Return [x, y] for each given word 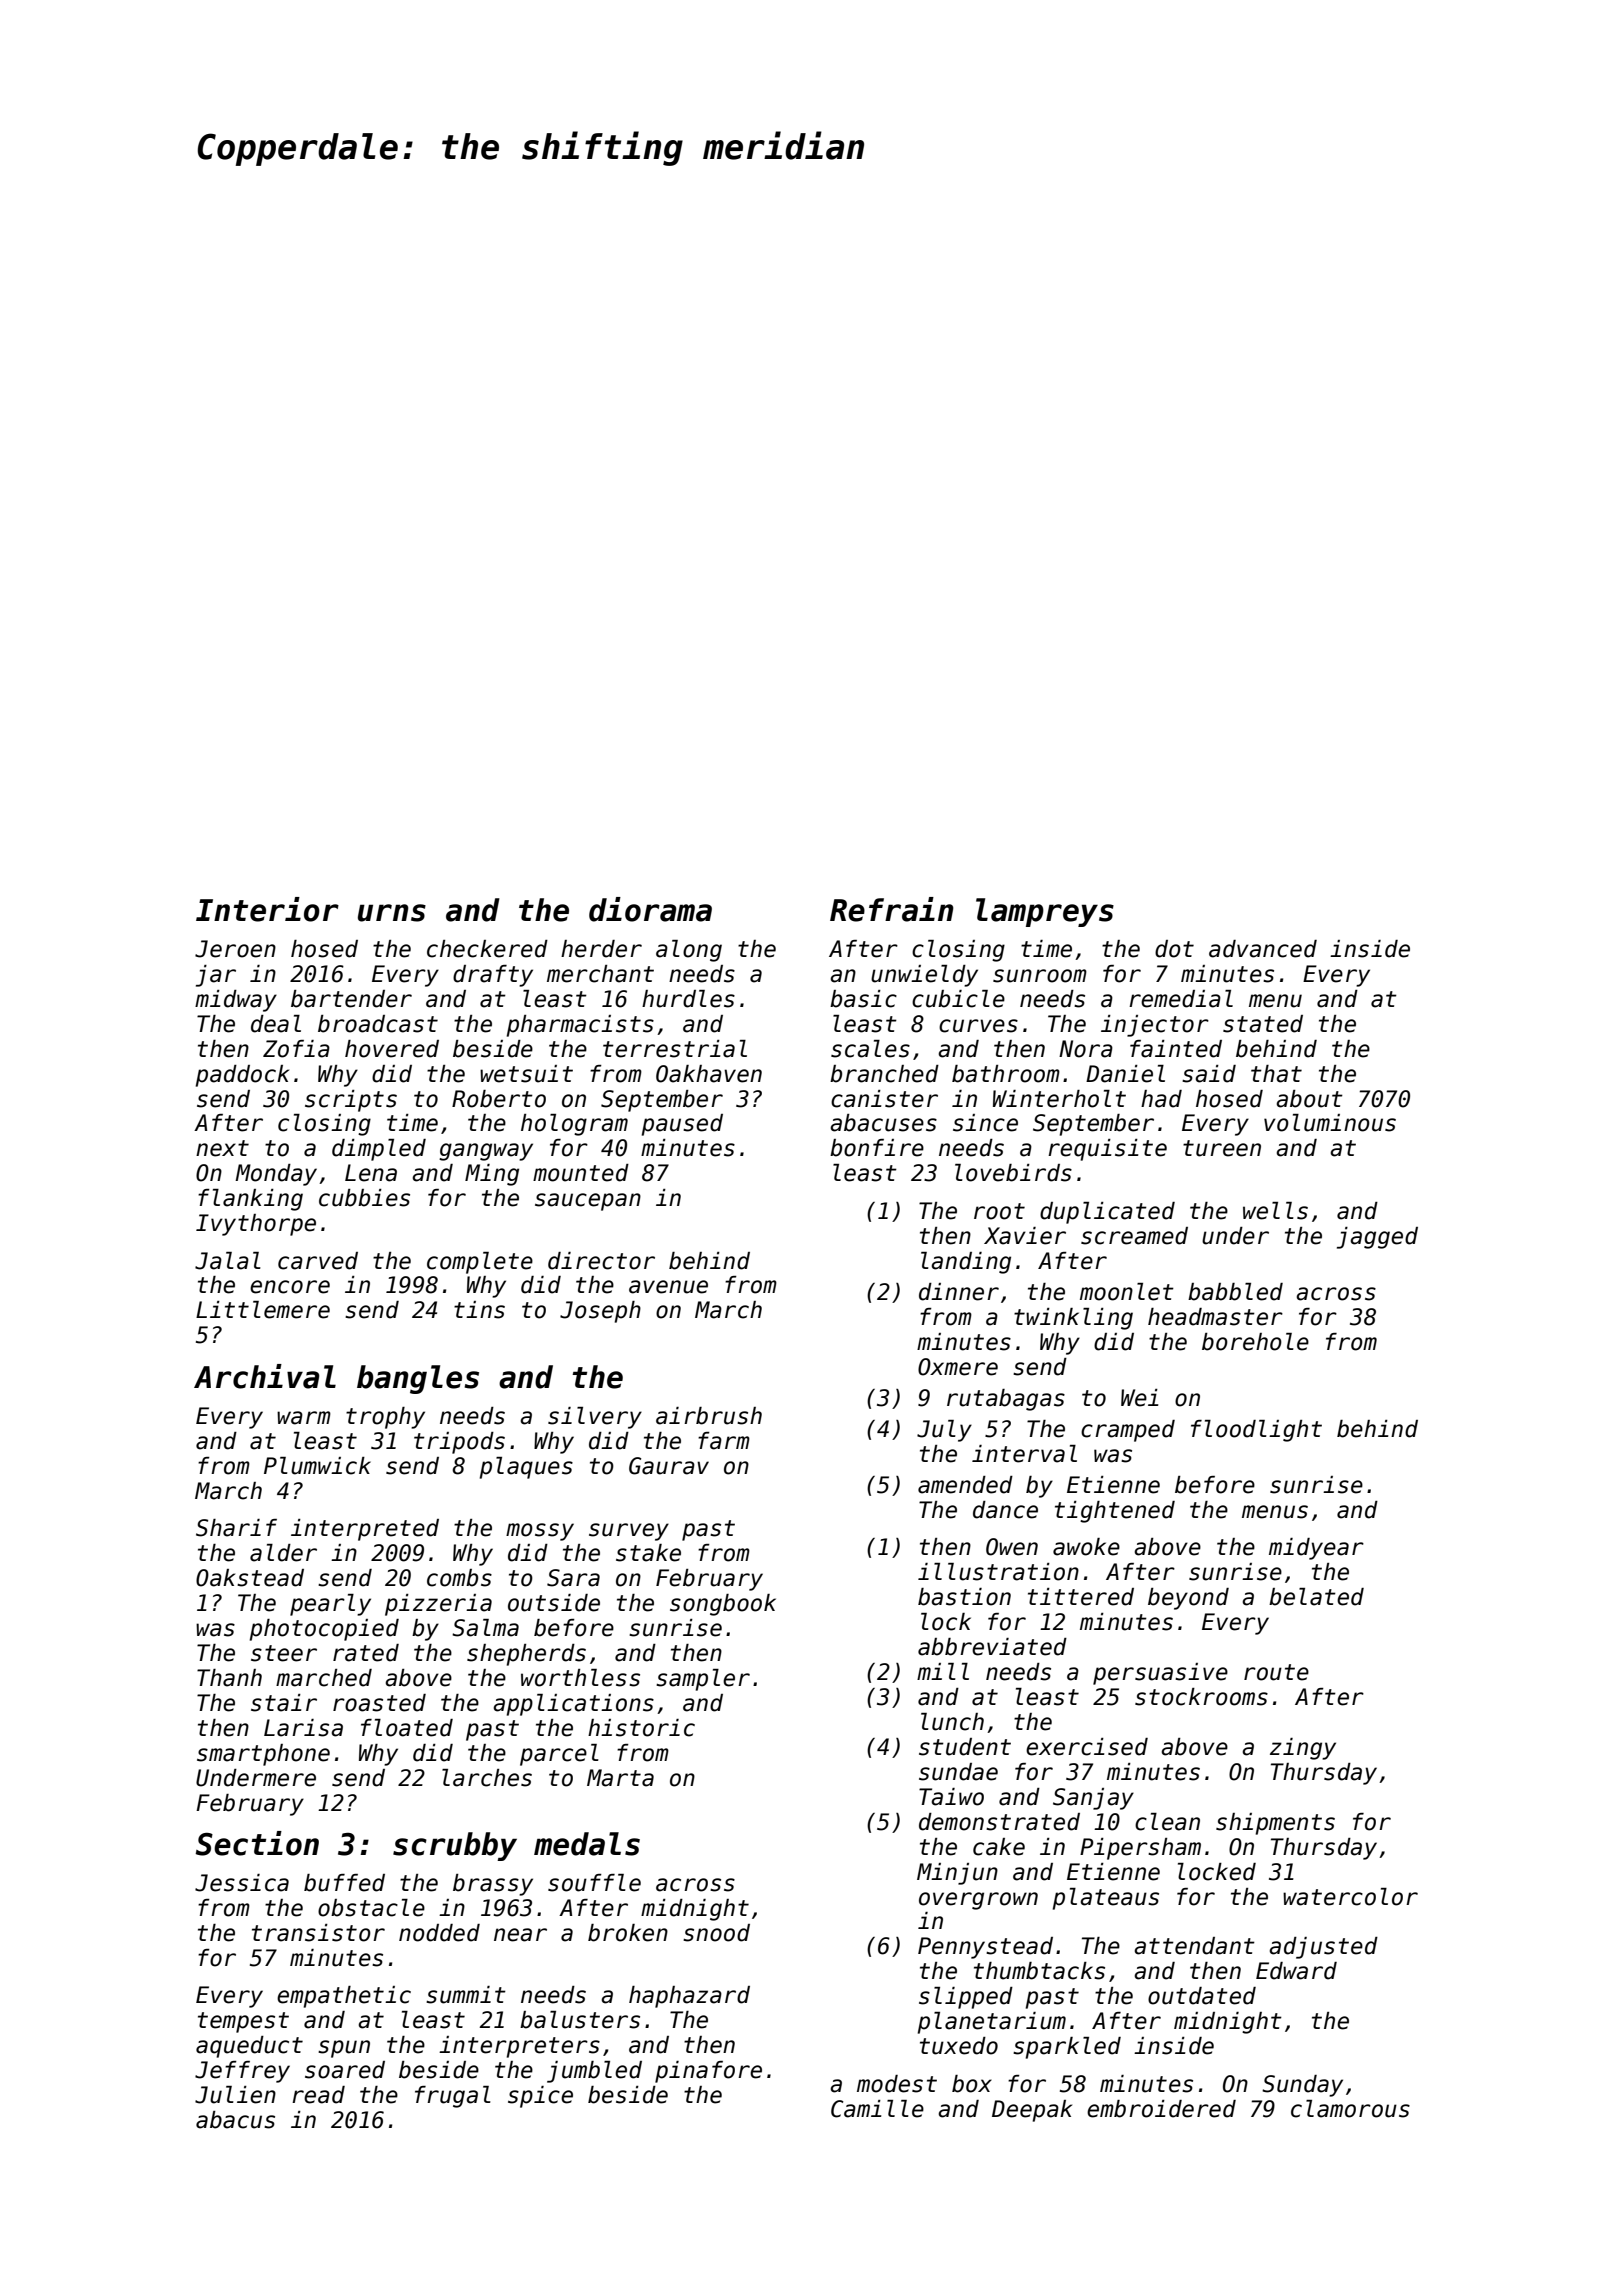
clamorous [1350, 2109]
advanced [1263, 949]
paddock [242, 1076]
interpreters [519, 2047]
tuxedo [959, 2046]
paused [682, 1125]
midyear [1316, 1549]
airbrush [709, 1416]
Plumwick [317, 1466]
